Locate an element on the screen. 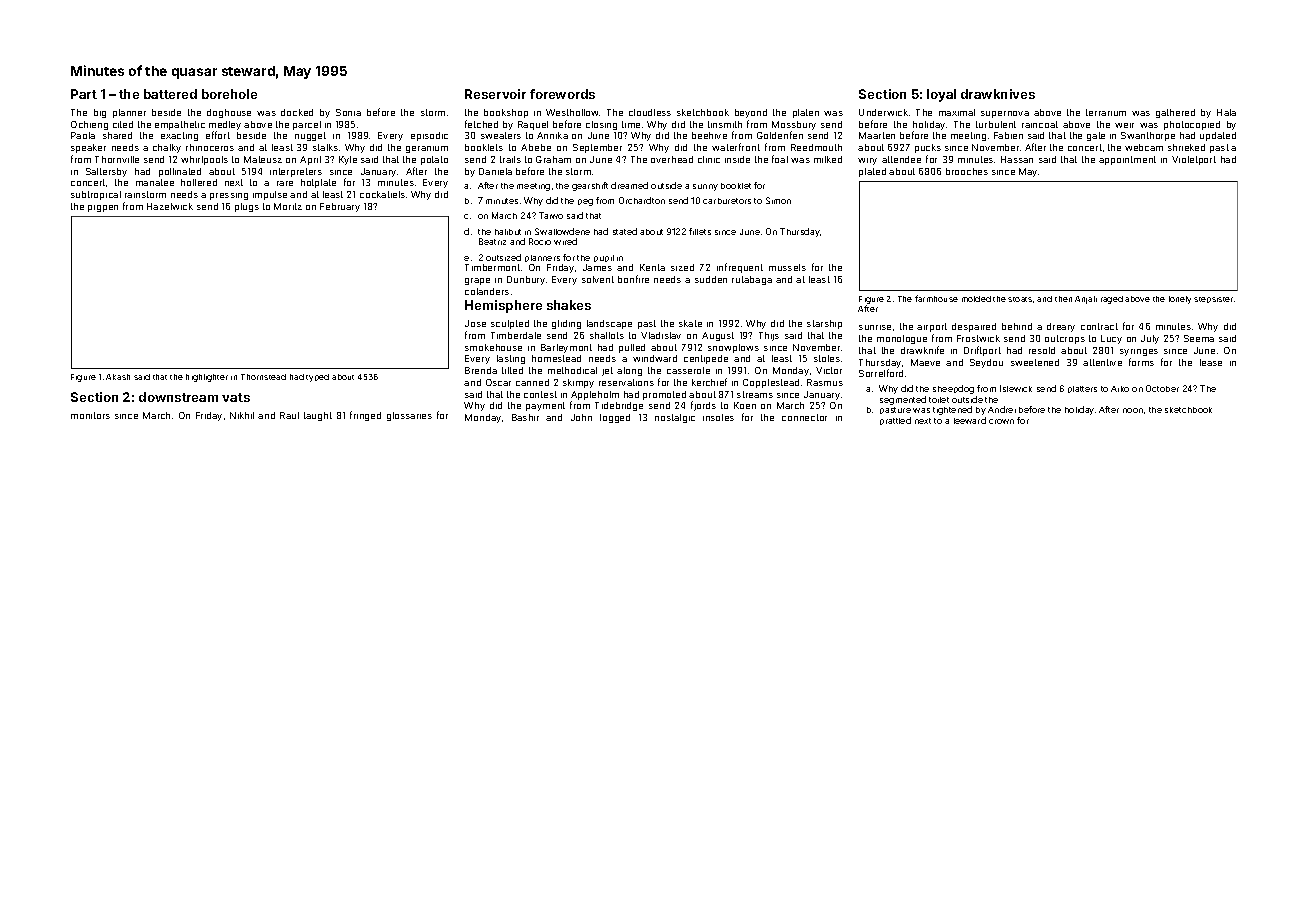 This screenshot has height=924, width=1308. Beatriz is located at coordinates (492, 241).
